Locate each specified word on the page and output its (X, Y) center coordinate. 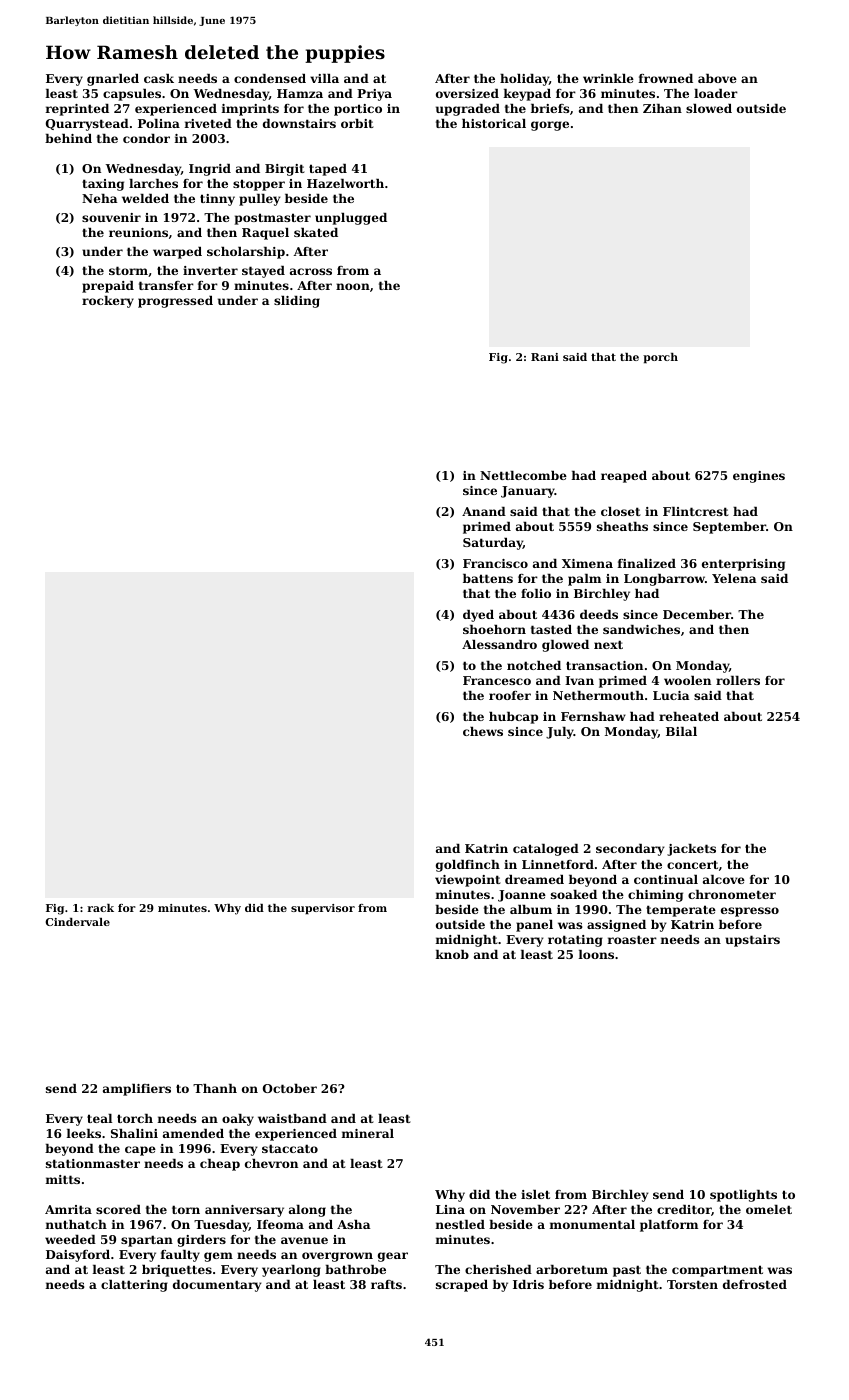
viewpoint (468, 881)
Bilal (681, 731)
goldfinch (468, 866)
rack (100, 908)
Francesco (497, 680)
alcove (724, 879)
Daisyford (78, 1256)
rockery (108, 302)
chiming (655, 896)
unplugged (351, 219)
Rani (545, 357)
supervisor (323, 909)
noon (353, 286)
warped (177, 253)
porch (660, 358)
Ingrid (210, 170)
